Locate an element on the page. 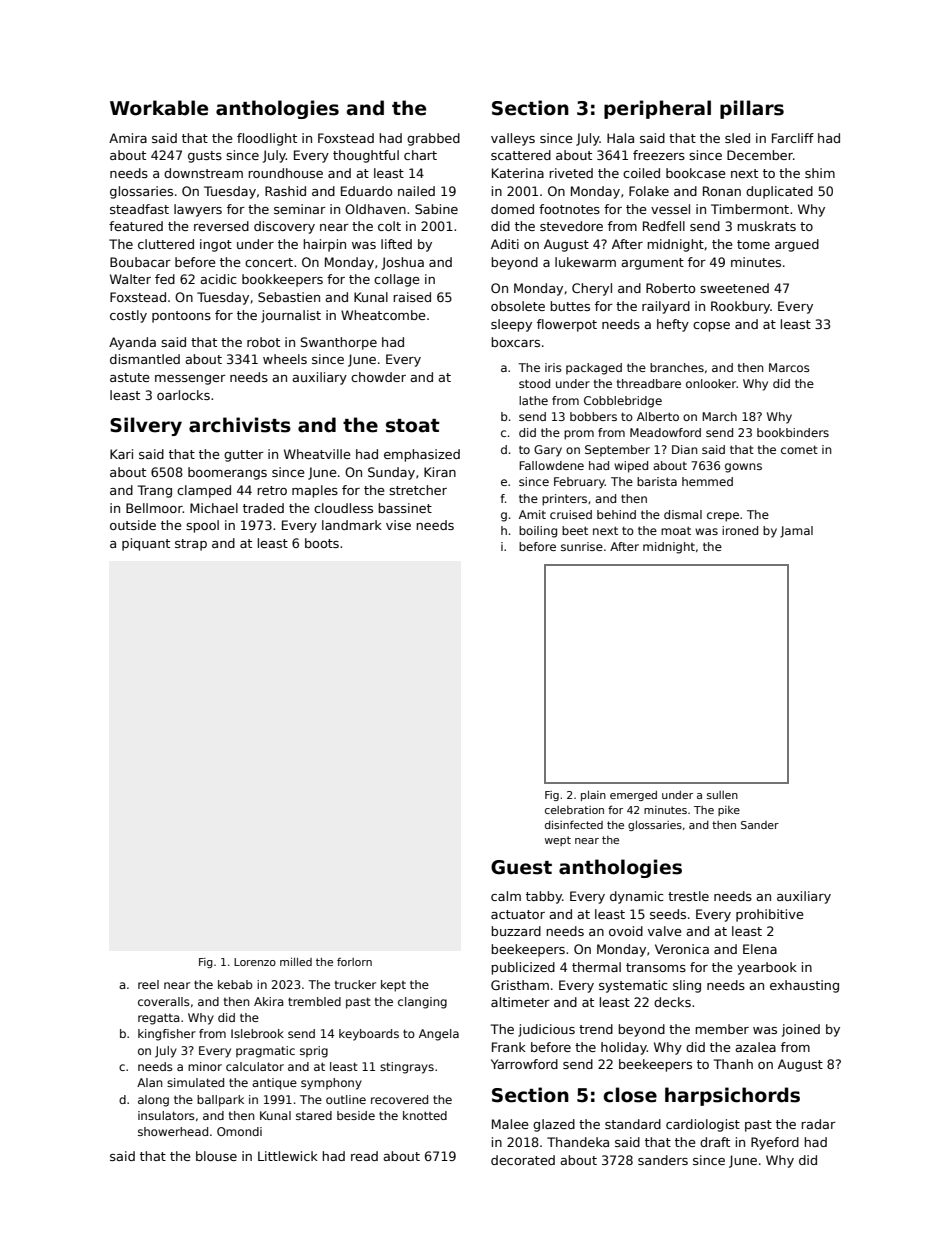  stoat is located at coordinates (413, 426).
